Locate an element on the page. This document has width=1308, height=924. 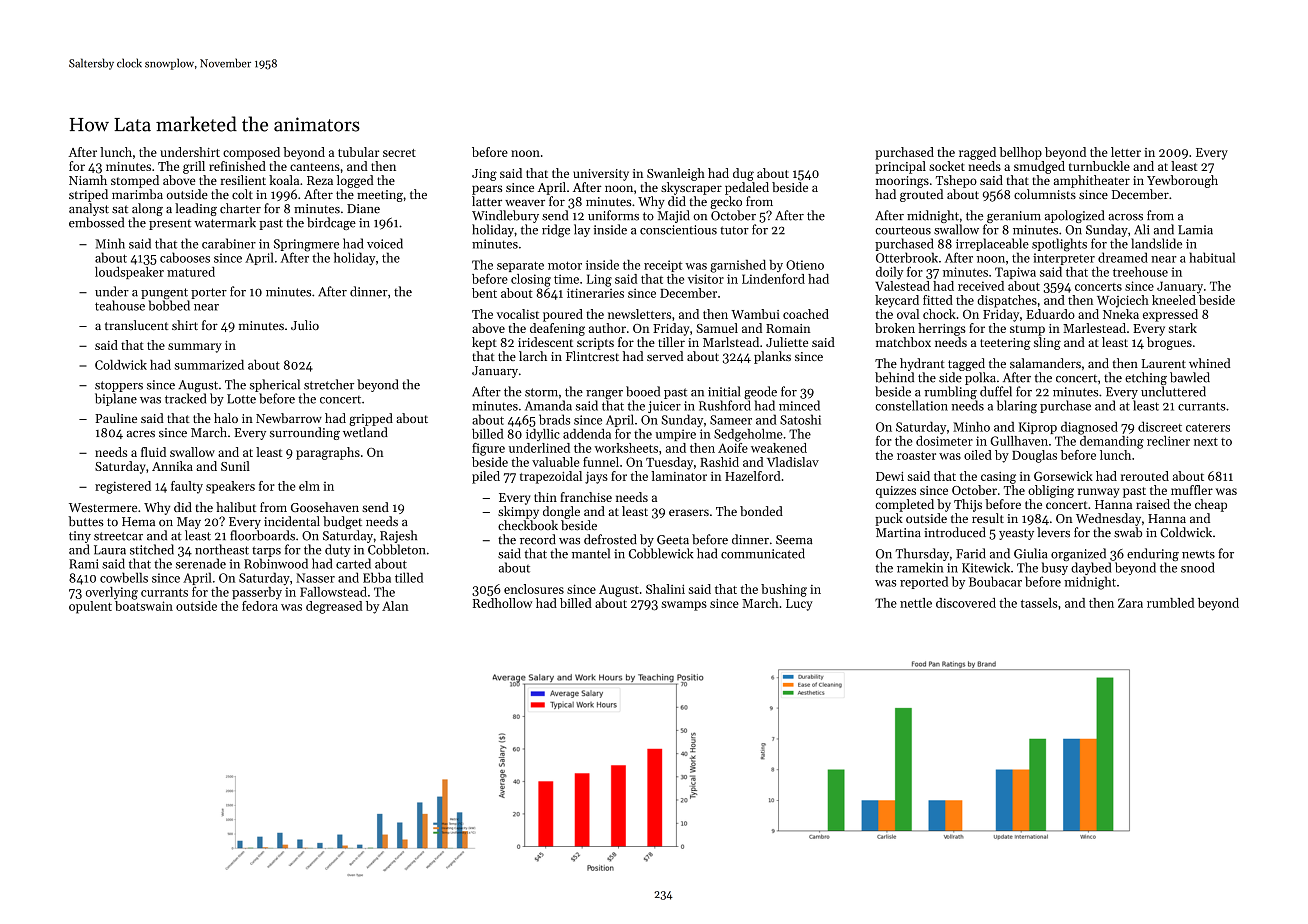
bellhop is located at coordinates (1020, 153).
